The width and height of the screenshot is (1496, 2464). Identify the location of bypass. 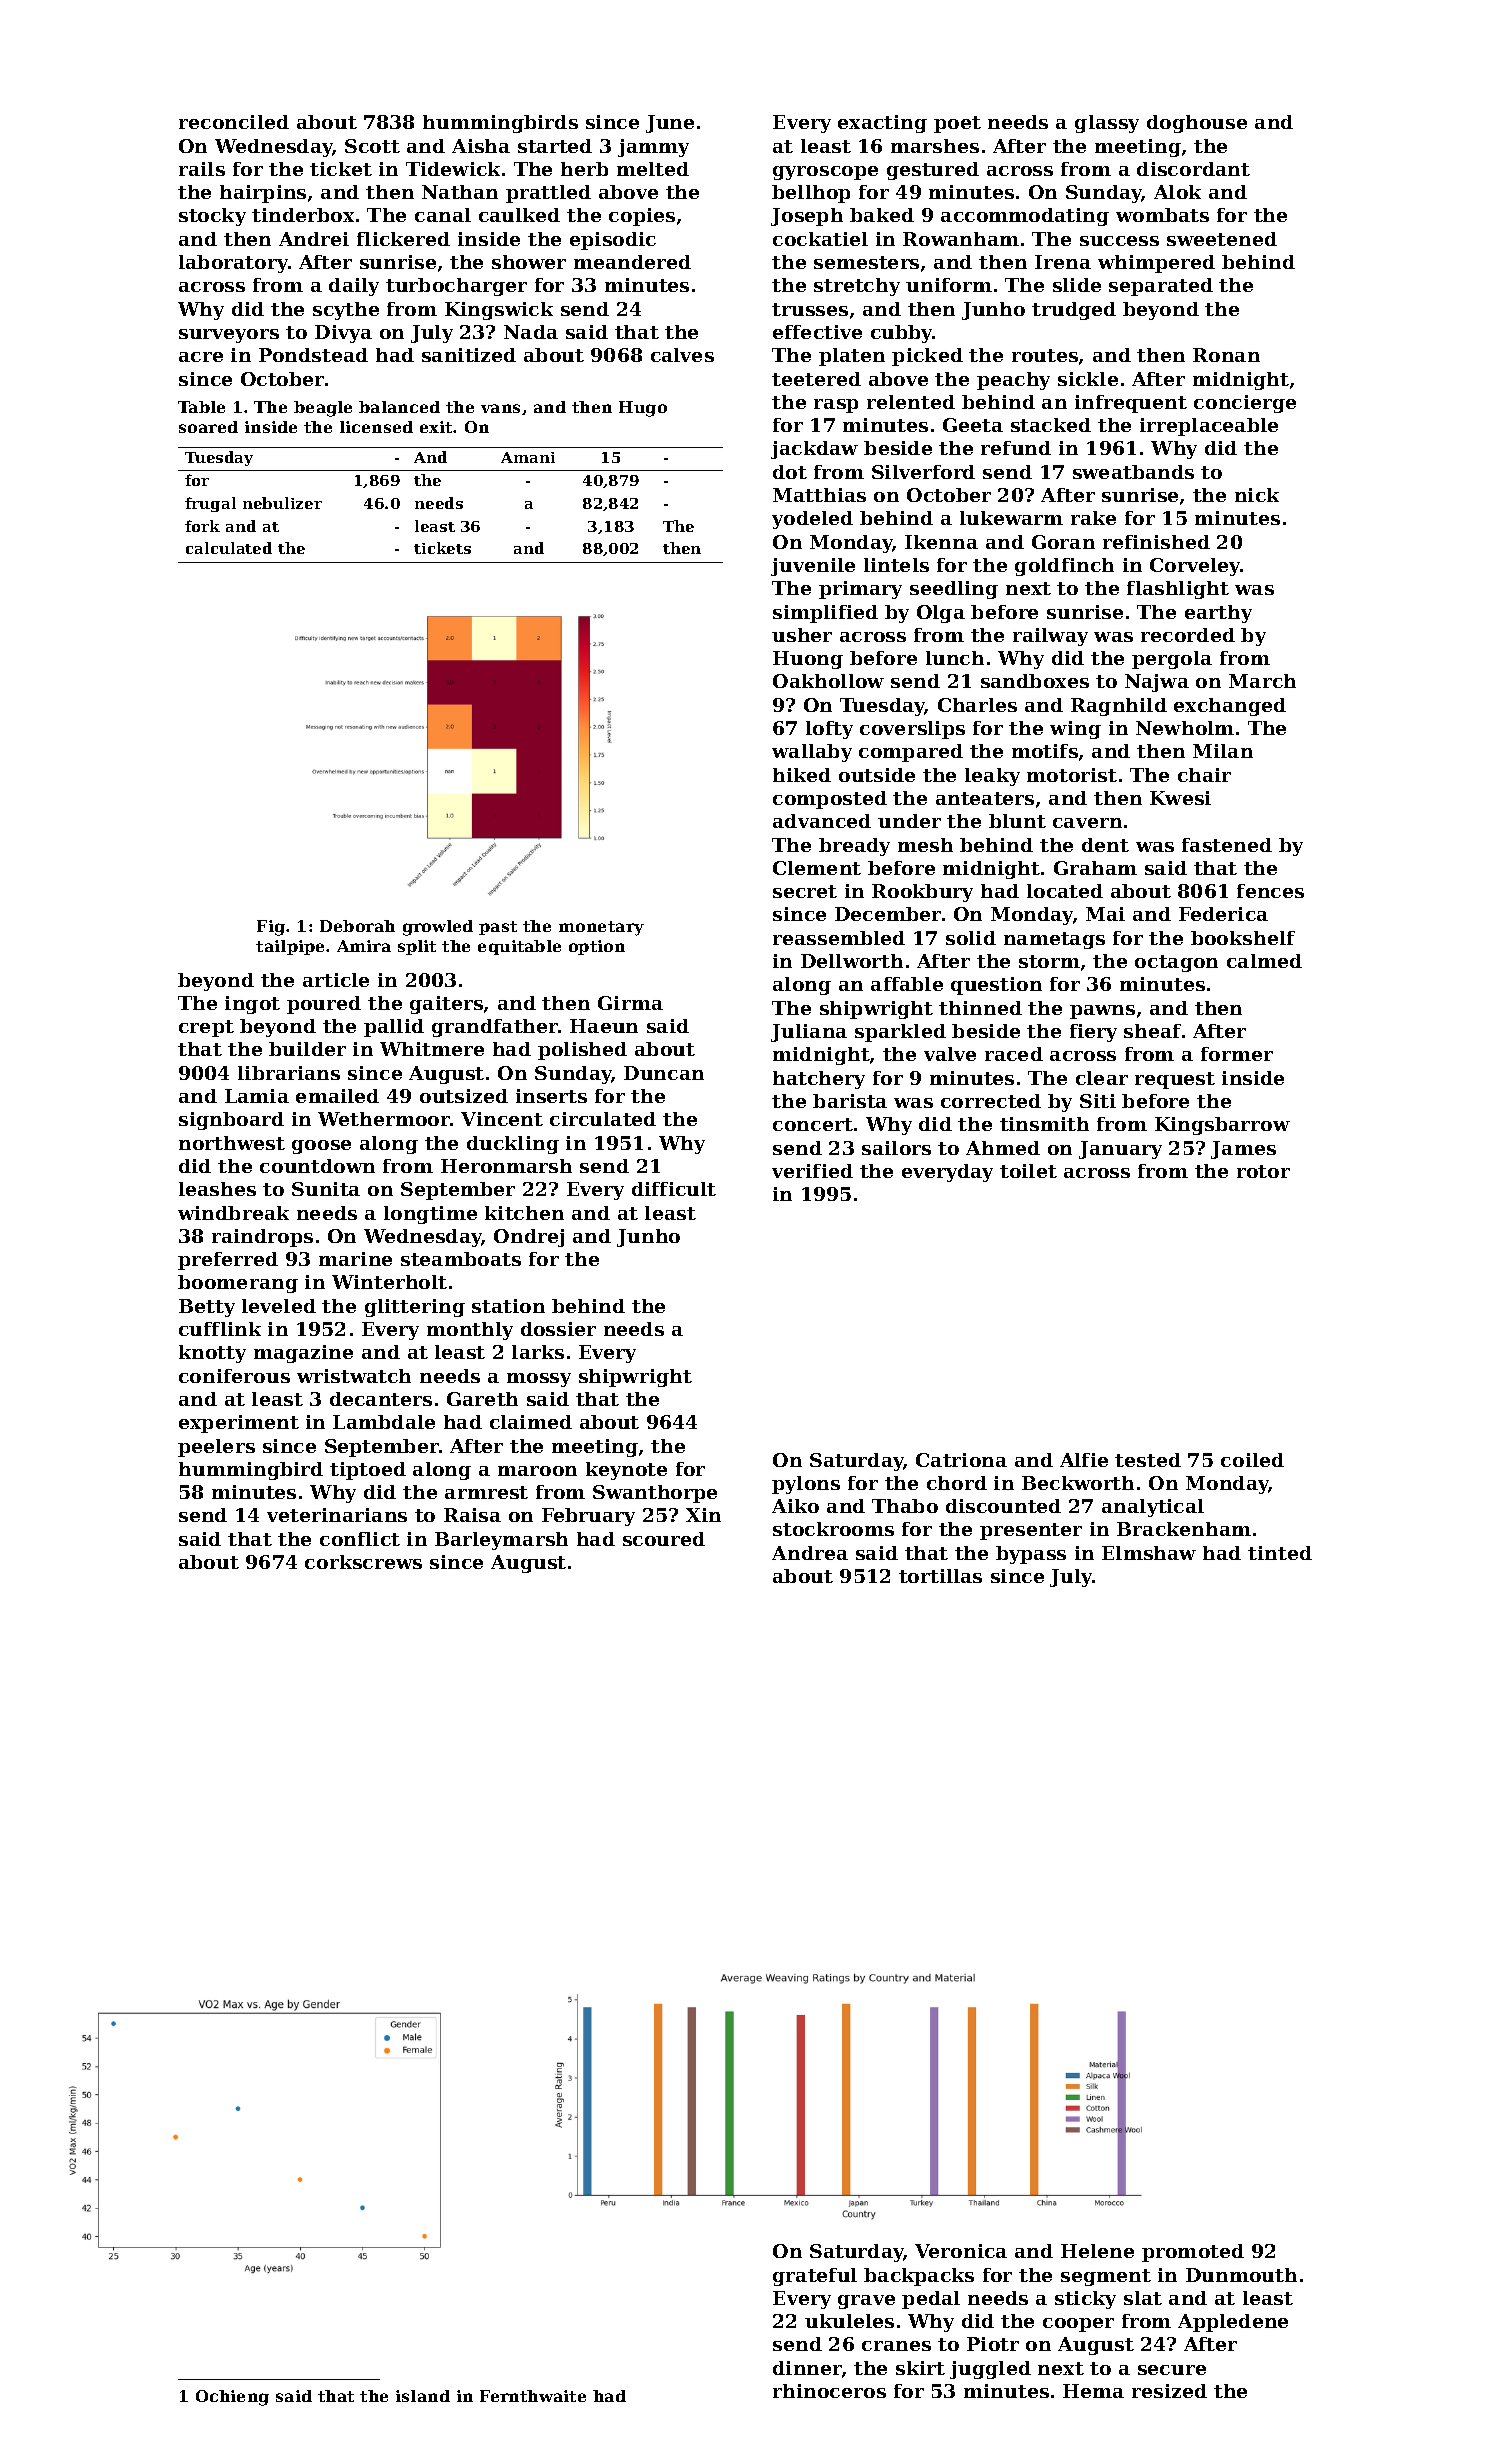
(1031, 1555).
